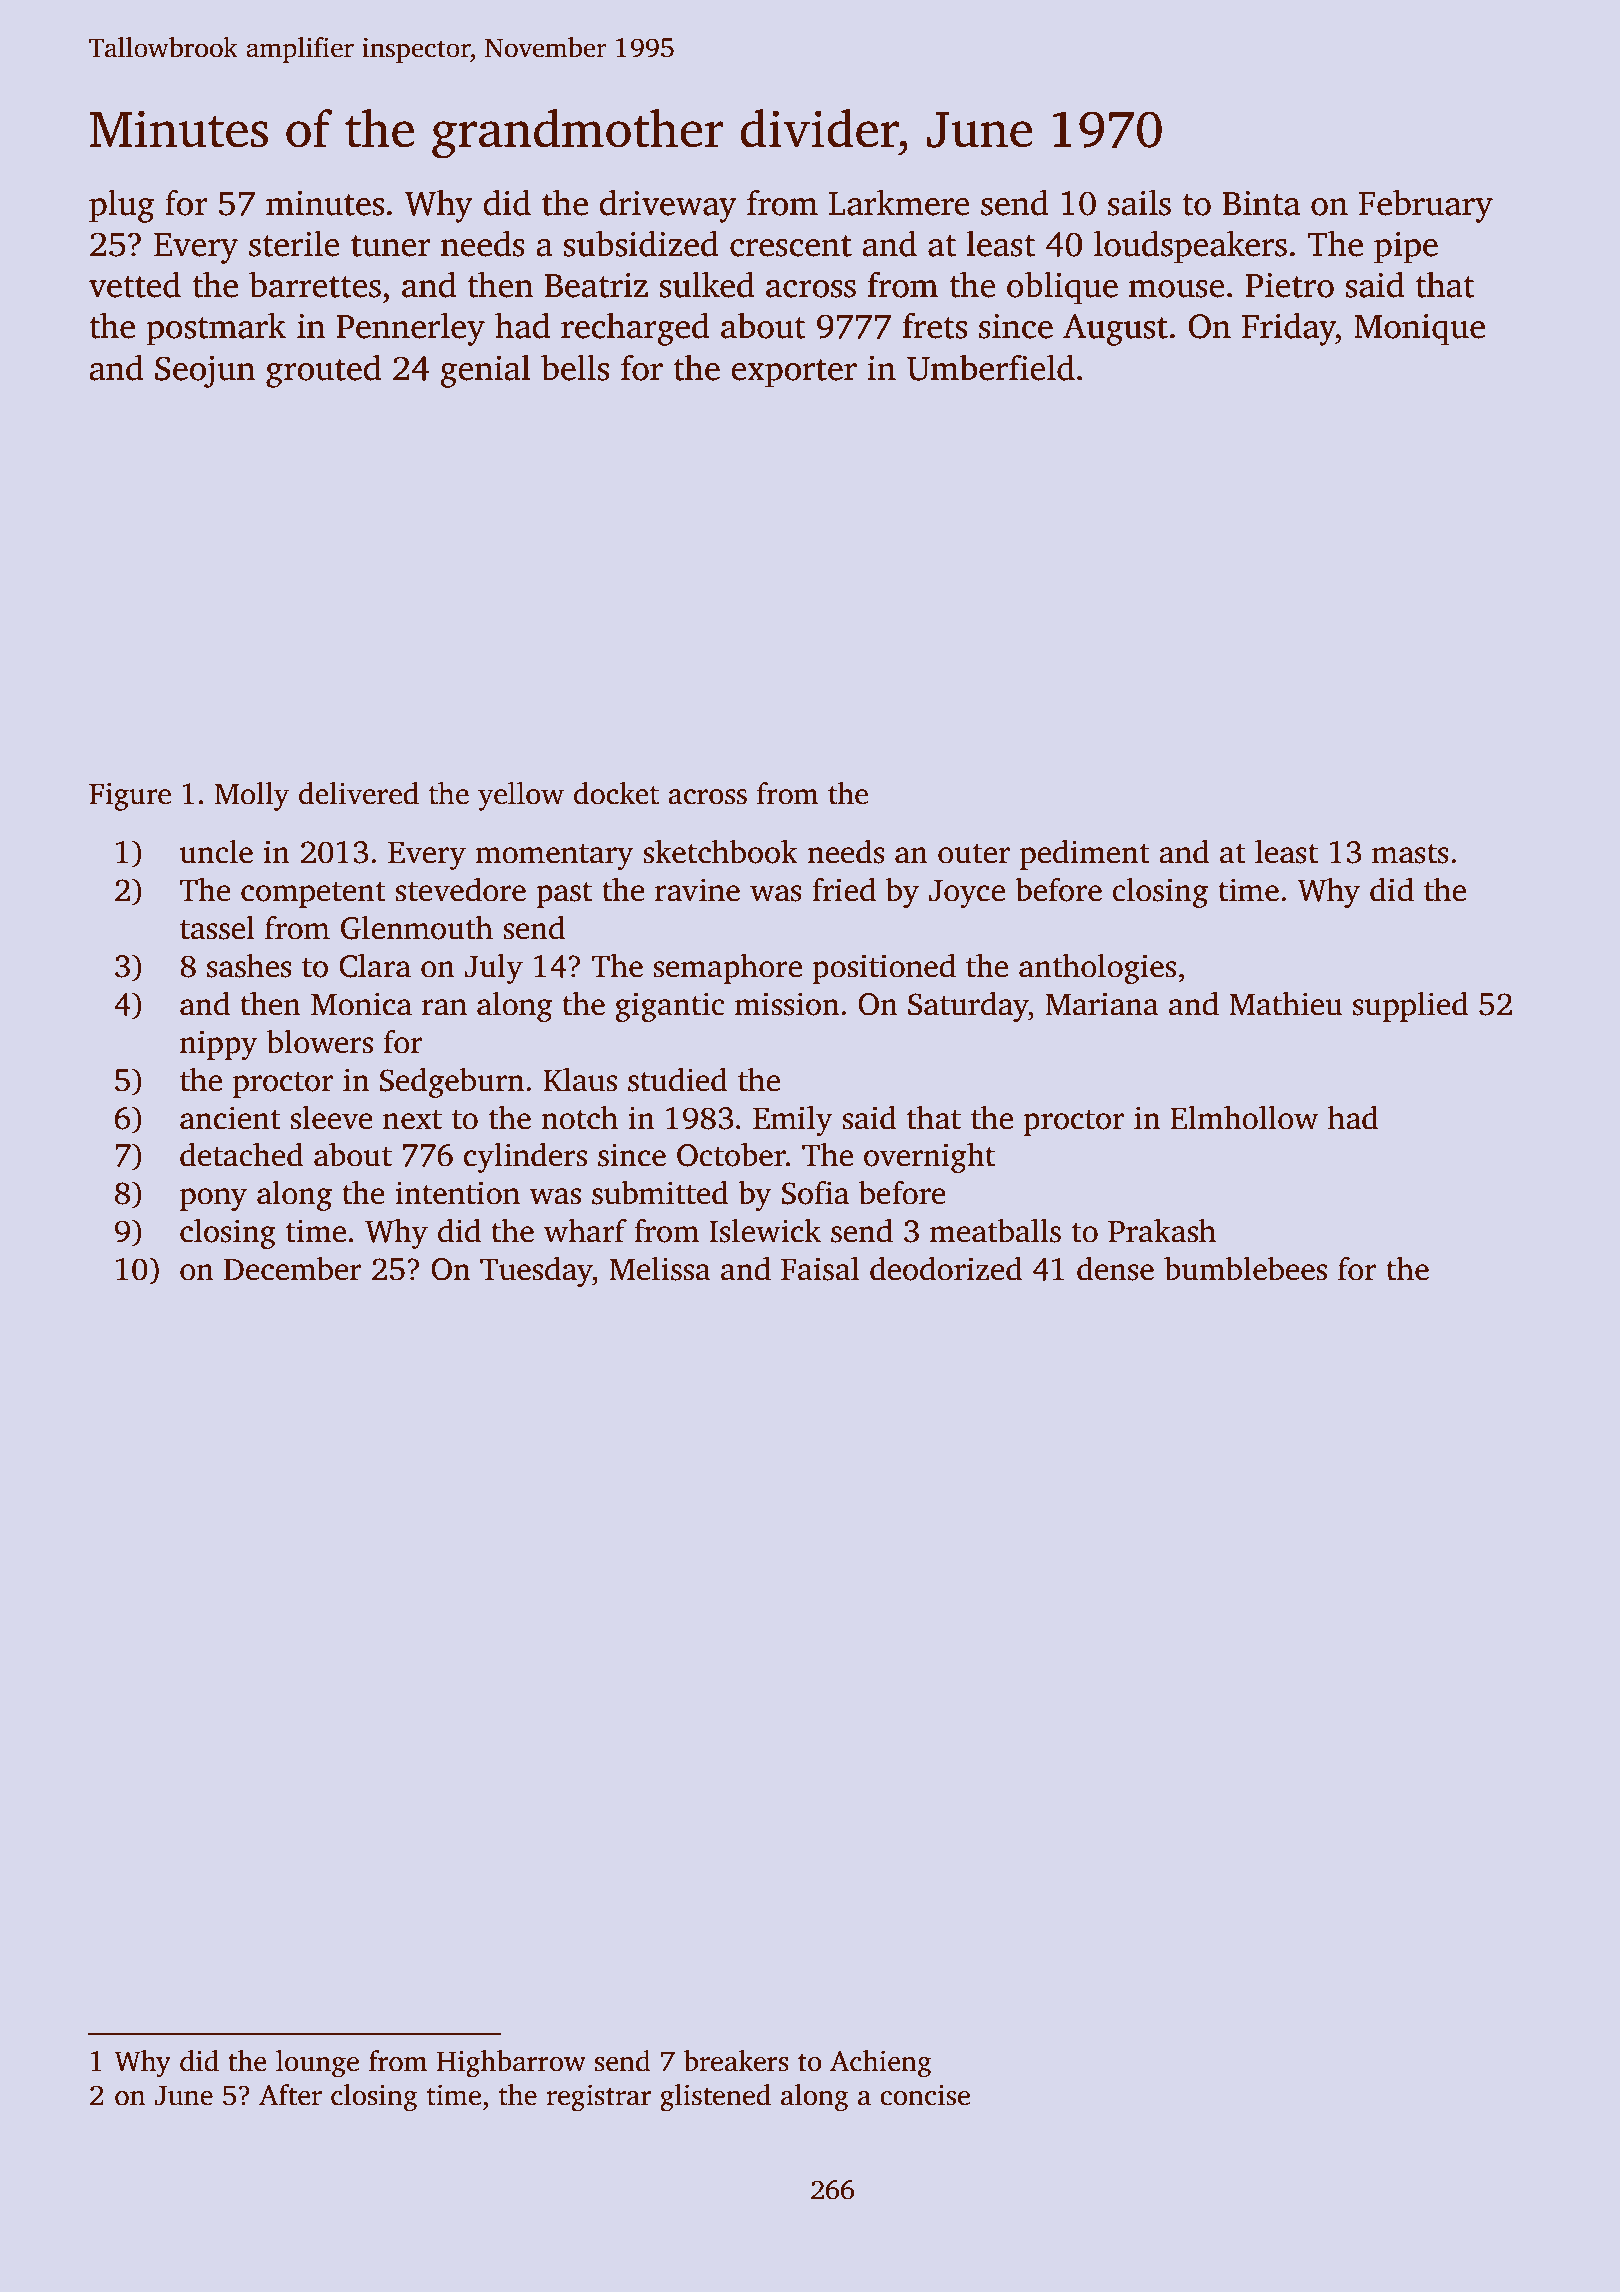 The height and width of the screenshot is (2292, 1620). Describe the element at coordinates (293, 1269) in the screenshot. I see `December` at that location.
